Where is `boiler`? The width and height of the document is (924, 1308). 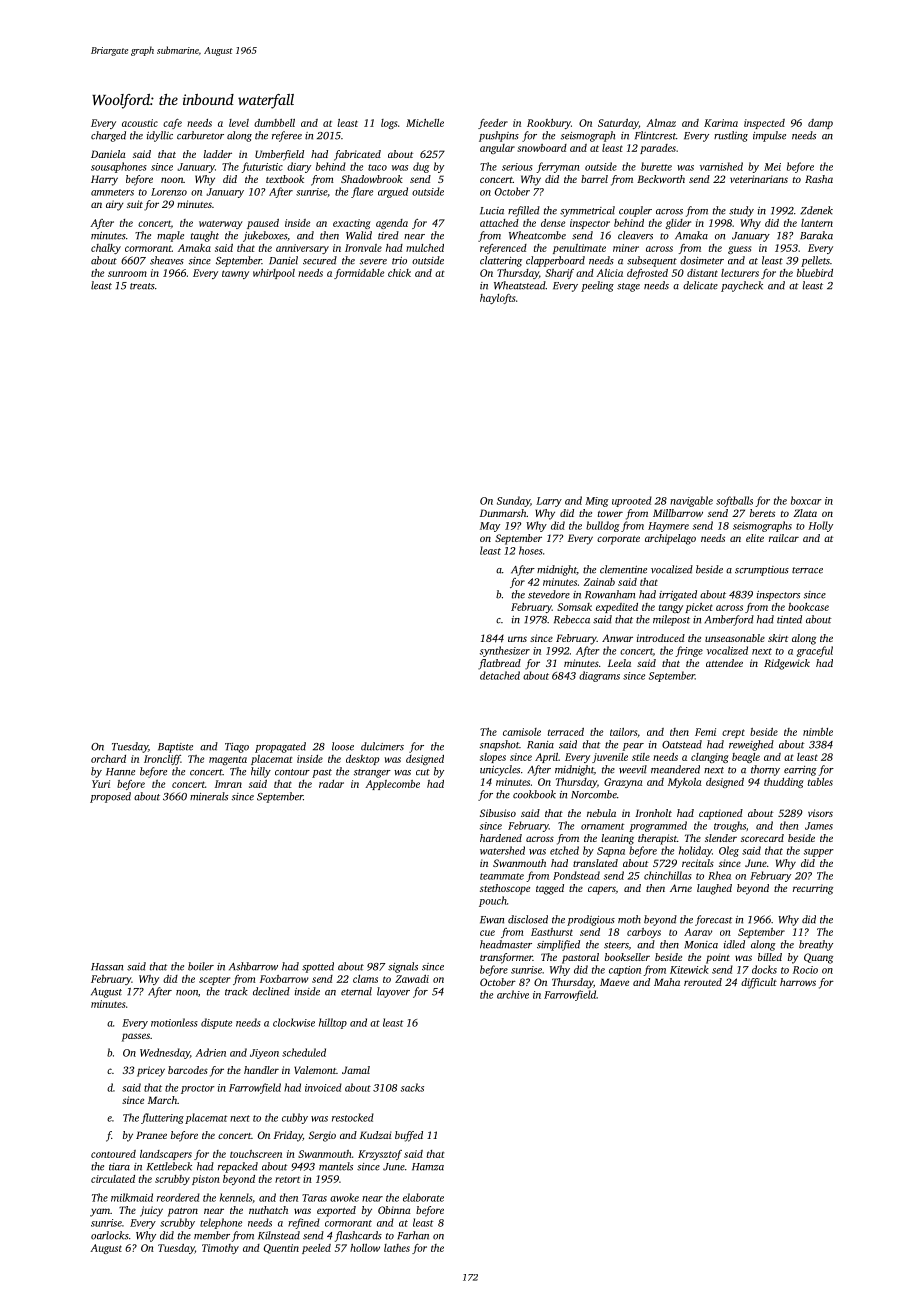
boiler is located at coordinates (201, 966).
